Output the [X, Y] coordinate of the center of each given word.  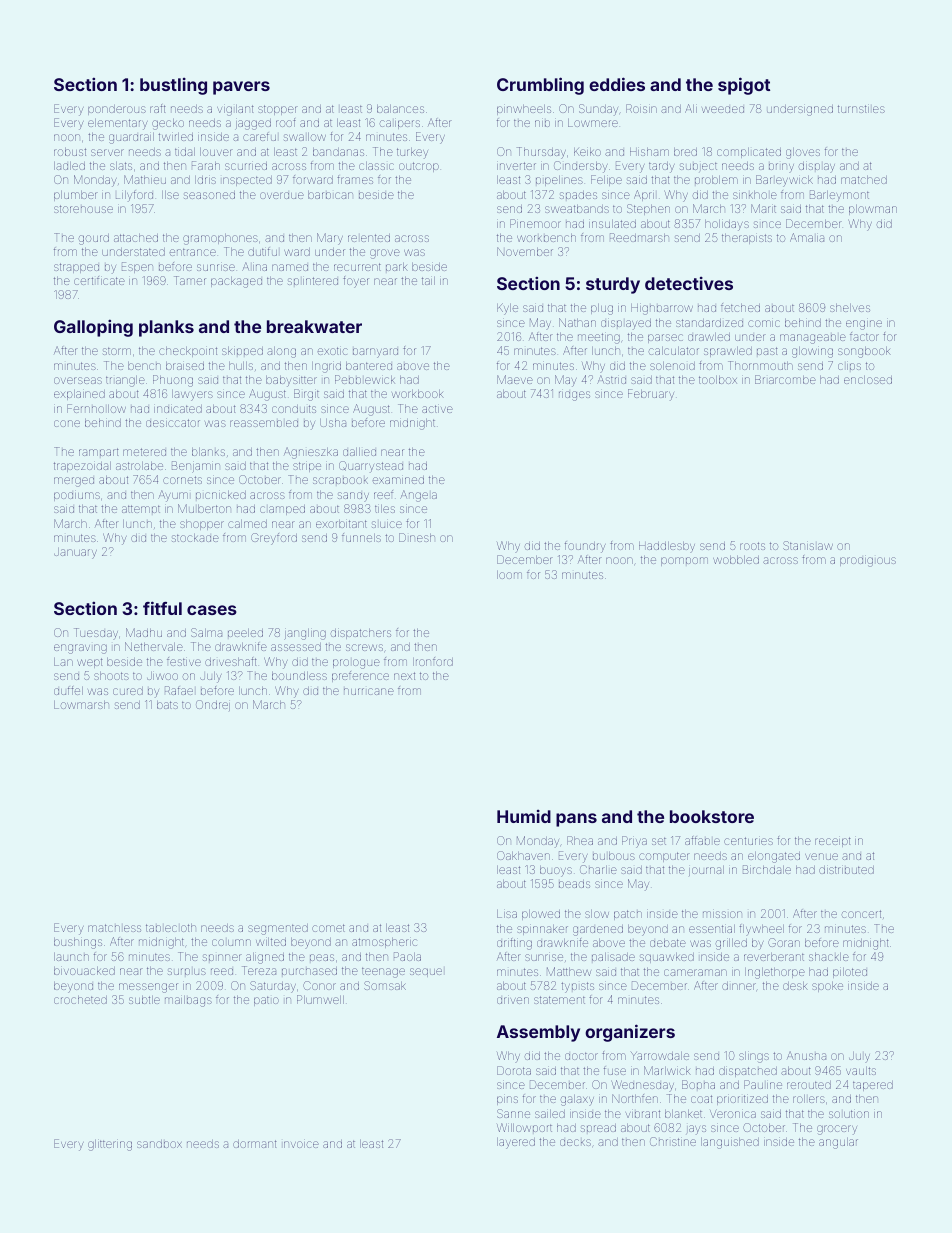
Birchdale [767, 869]
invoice [301, 1144]
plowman [873, 210]
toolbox [718, 380]
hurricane [368, 691]
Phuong [173, 381]
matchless [114, 928]
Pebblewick [364, 379]
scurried [246, 166]
